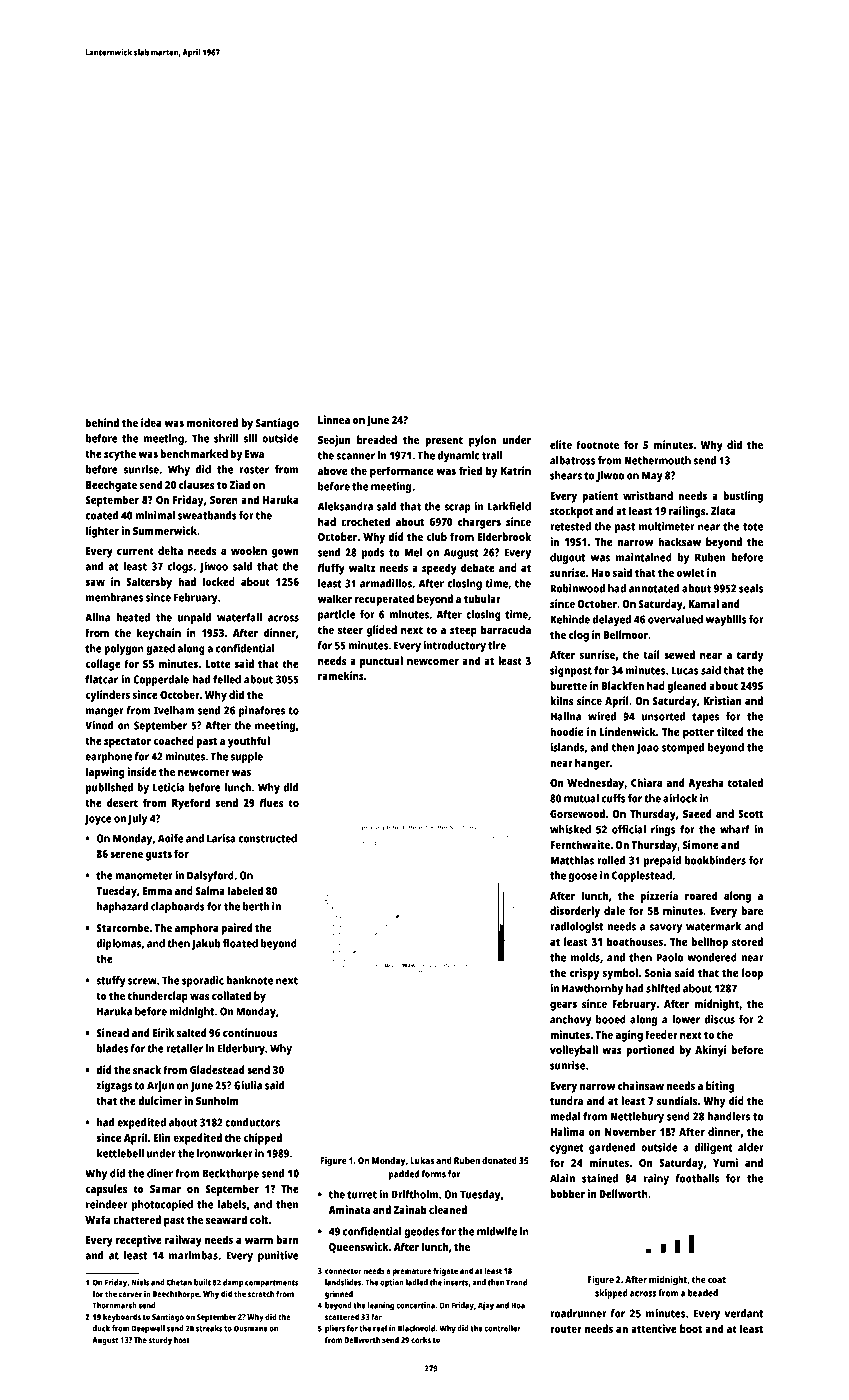  What do you see at coordinates (197, 929) in the screenshot?
I see `amphora` at bounding box center [197, 929].
